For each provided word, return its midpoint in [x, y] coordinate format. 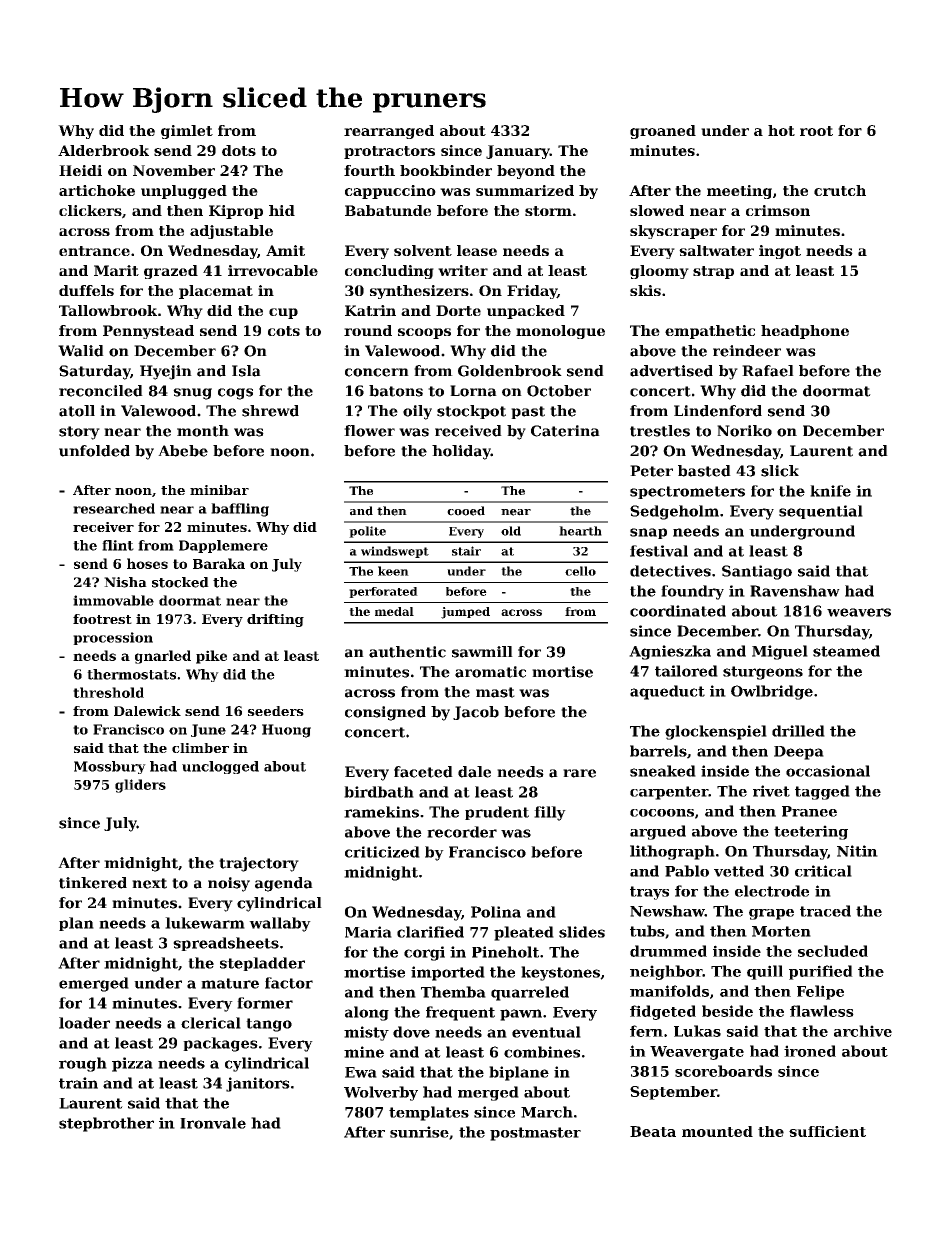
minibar [219, 490]
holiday [461, 452]
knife [830, 491]
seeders [276, 711]
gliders [140, 786]
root [816, 131]
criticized [382, 852]
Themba [453, 992]
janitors [258, 1084]
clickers [90, 210]
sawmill [482, 652]
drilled [798, 731]
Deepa [799, 753]
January [518, 152]
